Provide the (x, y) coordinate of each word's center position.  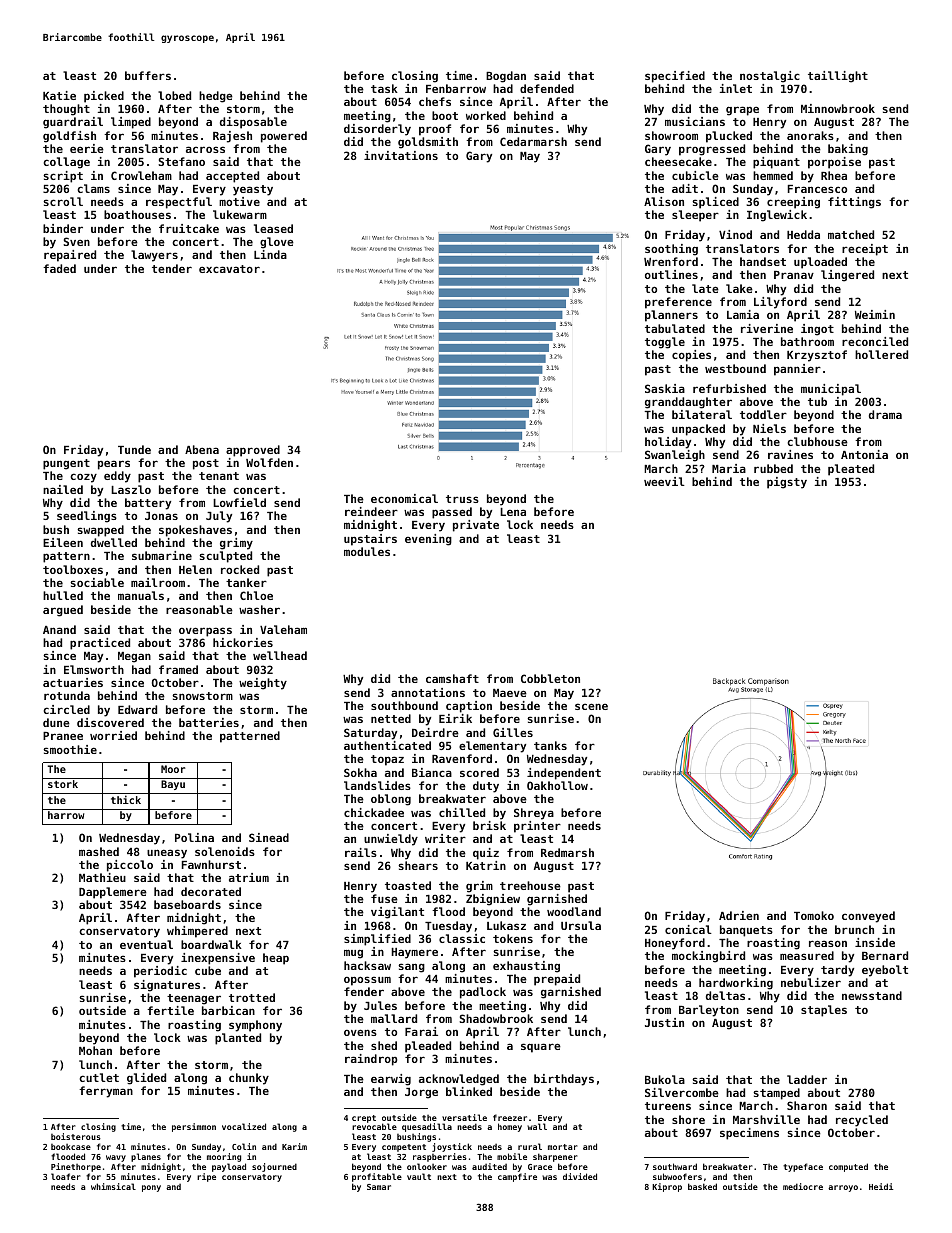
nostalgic (770, 77)
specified (675, 77)
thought (66, 110)
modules (367, 551)
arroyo (843, 1188)
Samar (379, 1187)
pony (151, 1188)
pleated (851, 470)
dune (56, 722)
